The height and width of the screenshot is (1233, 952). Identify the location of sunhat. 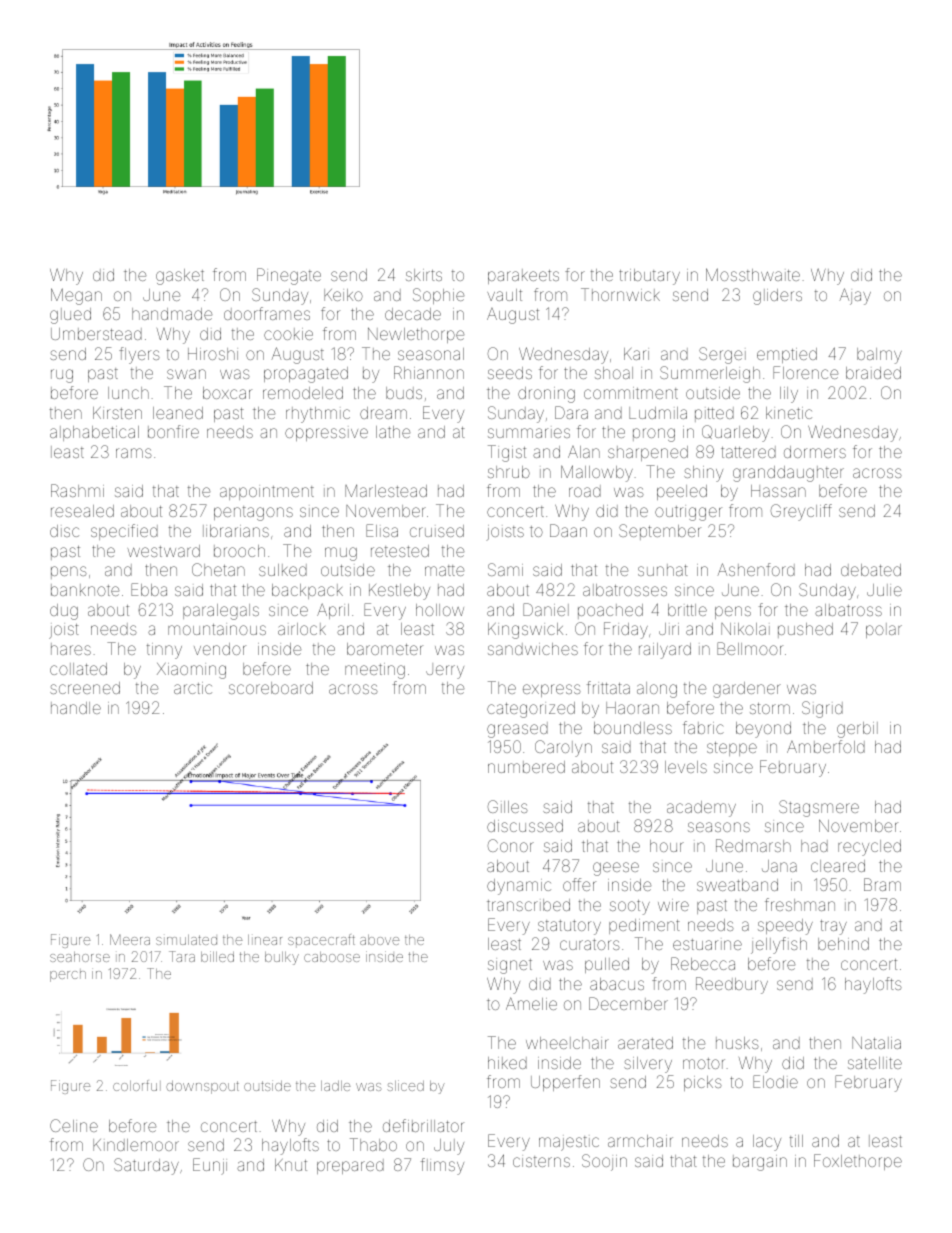
(663, 570).
